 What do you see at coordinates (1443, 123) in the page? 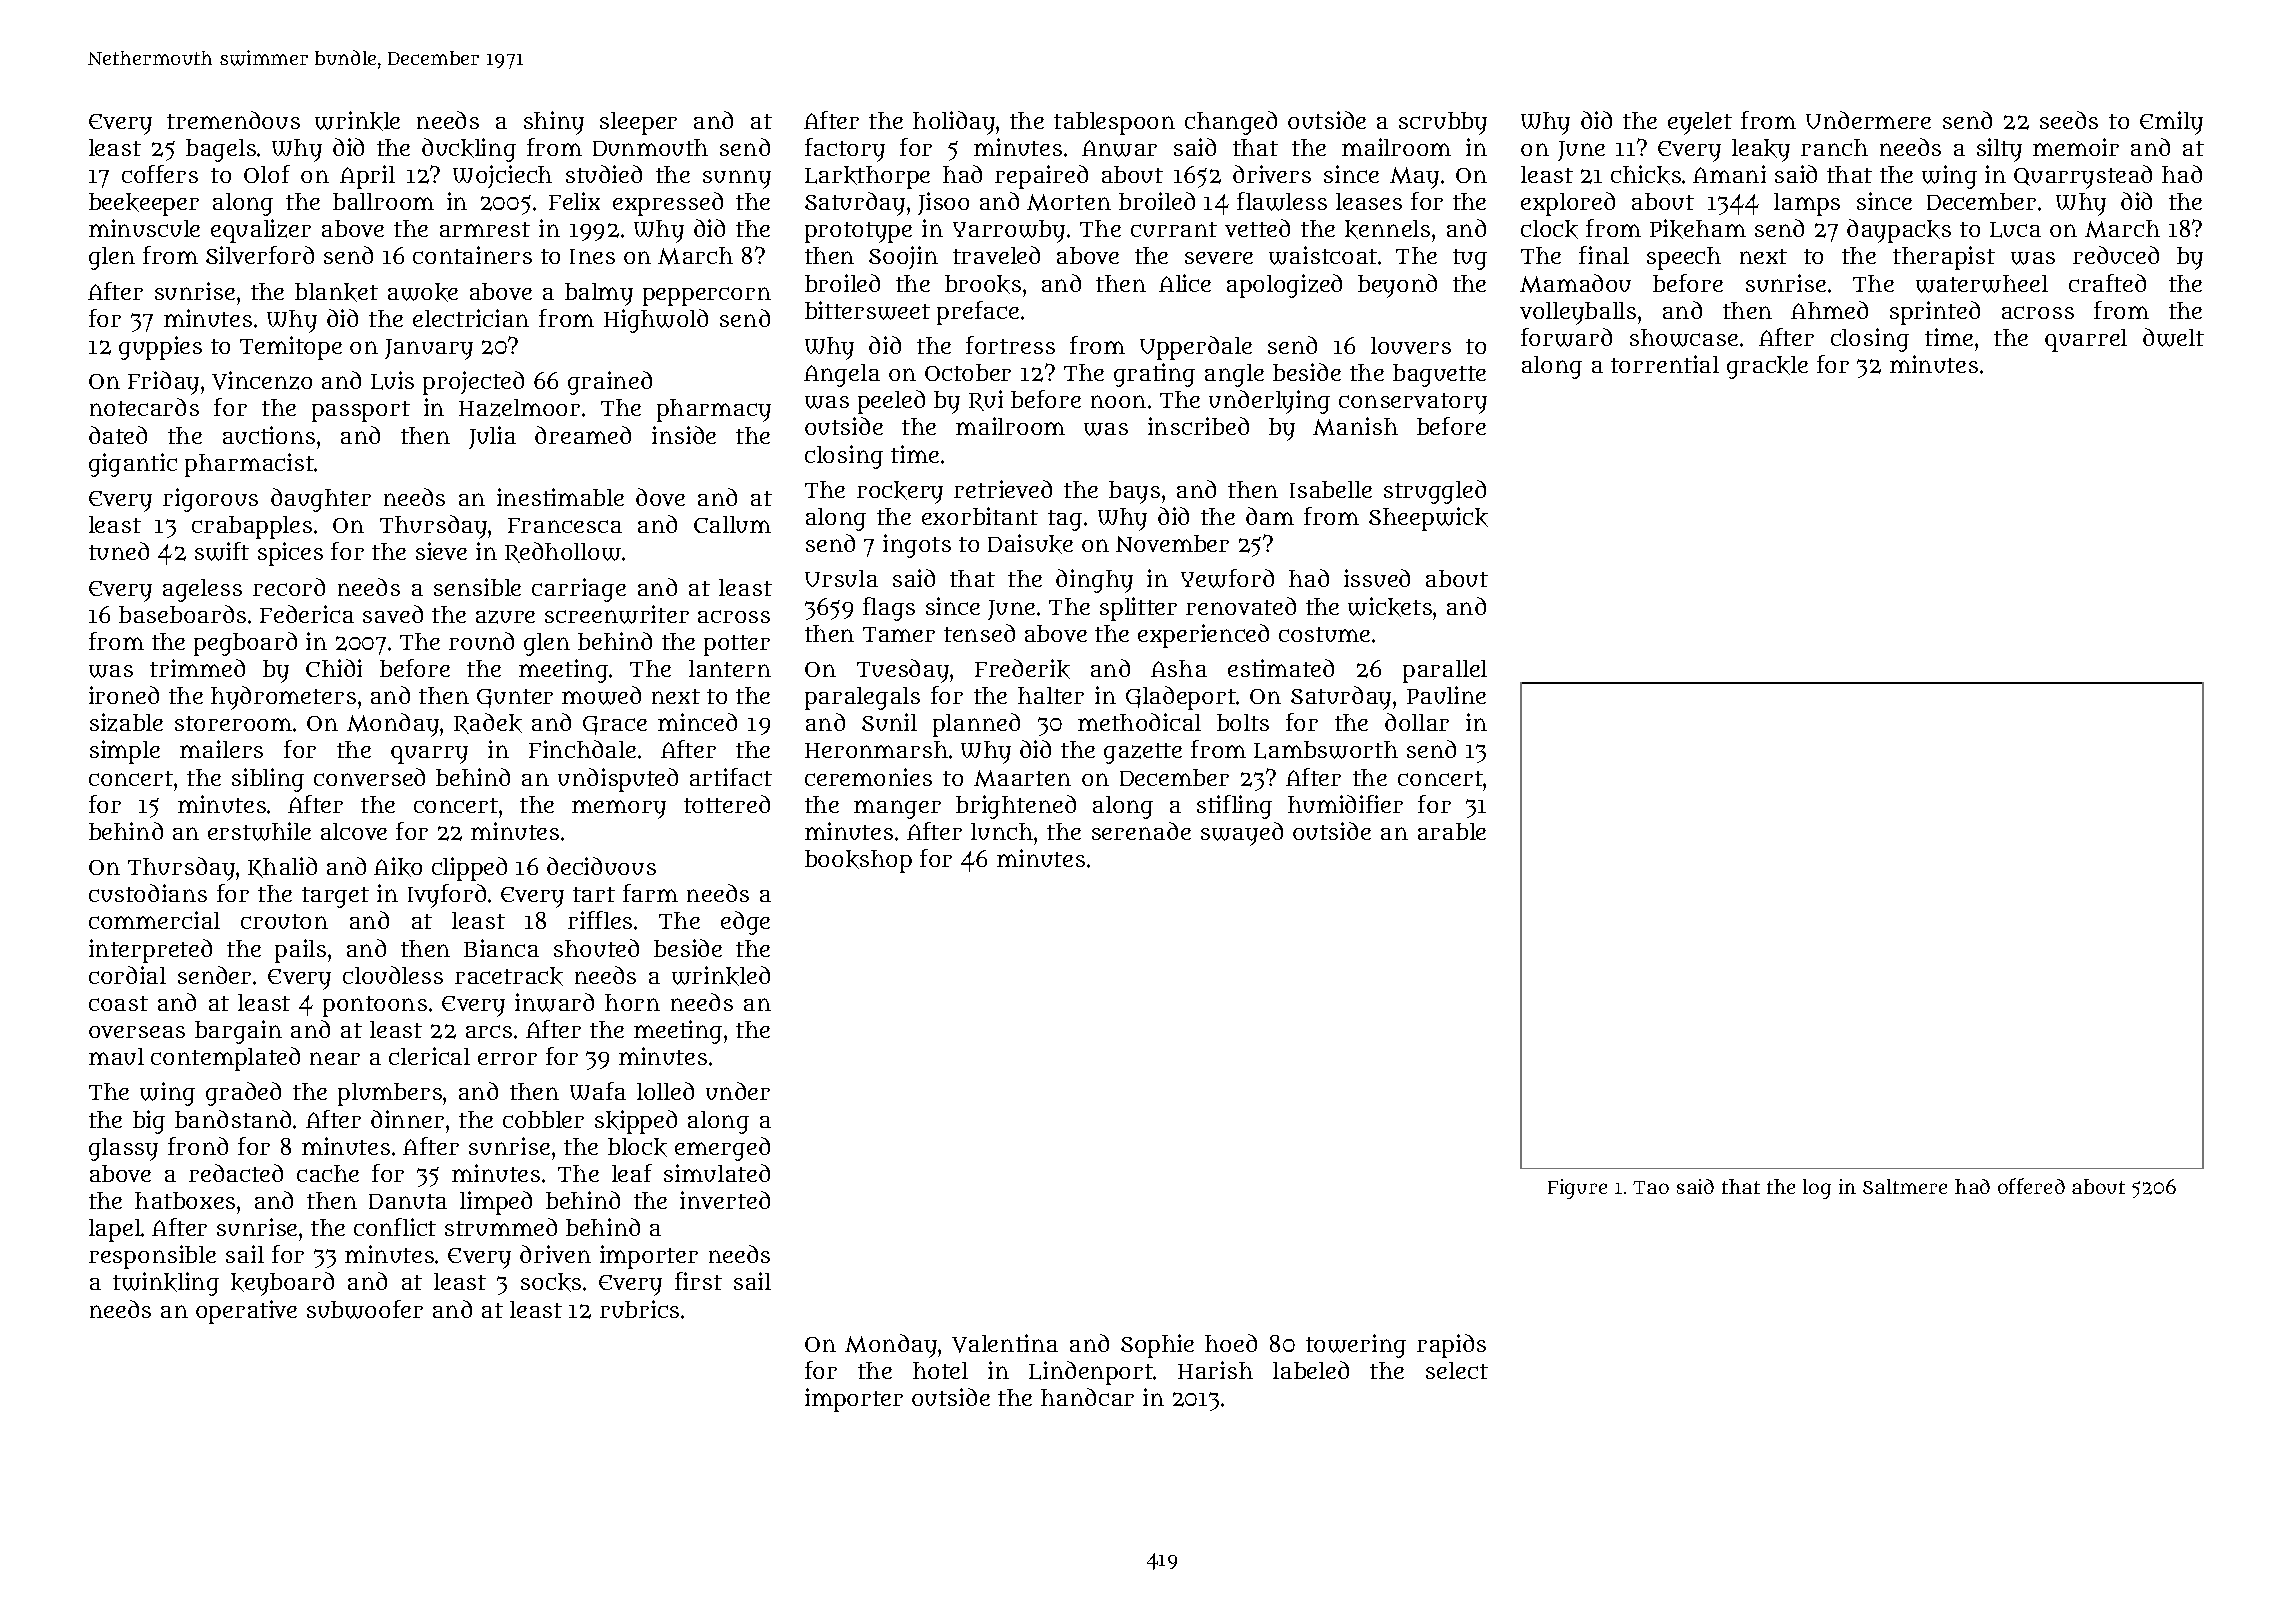
I see `scrubby` at bounding box center [1443, 123].
